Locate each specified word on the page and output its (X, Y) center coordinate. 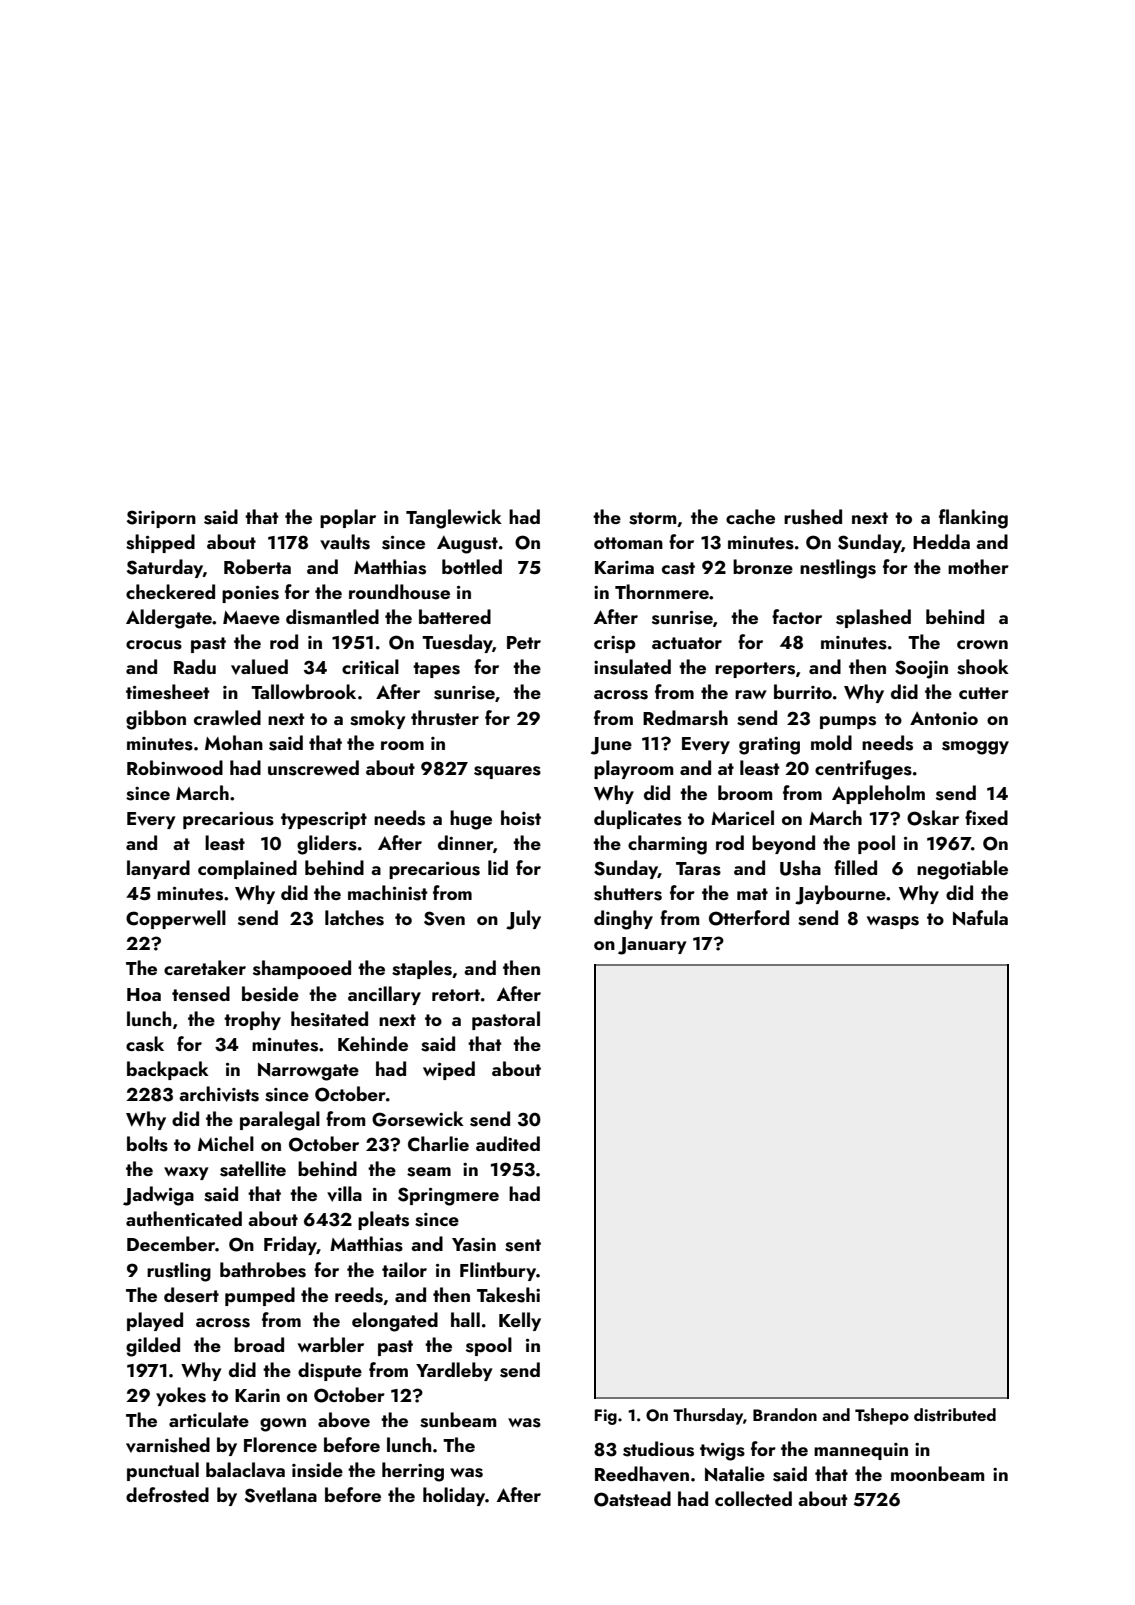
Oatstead (632, 1499)
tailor (404, 1269)
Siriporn (161, 519)
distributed (955, 1415)
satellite (253, 1169)
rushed (813, 517)
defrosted (167, 1495)
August (467, 544)
